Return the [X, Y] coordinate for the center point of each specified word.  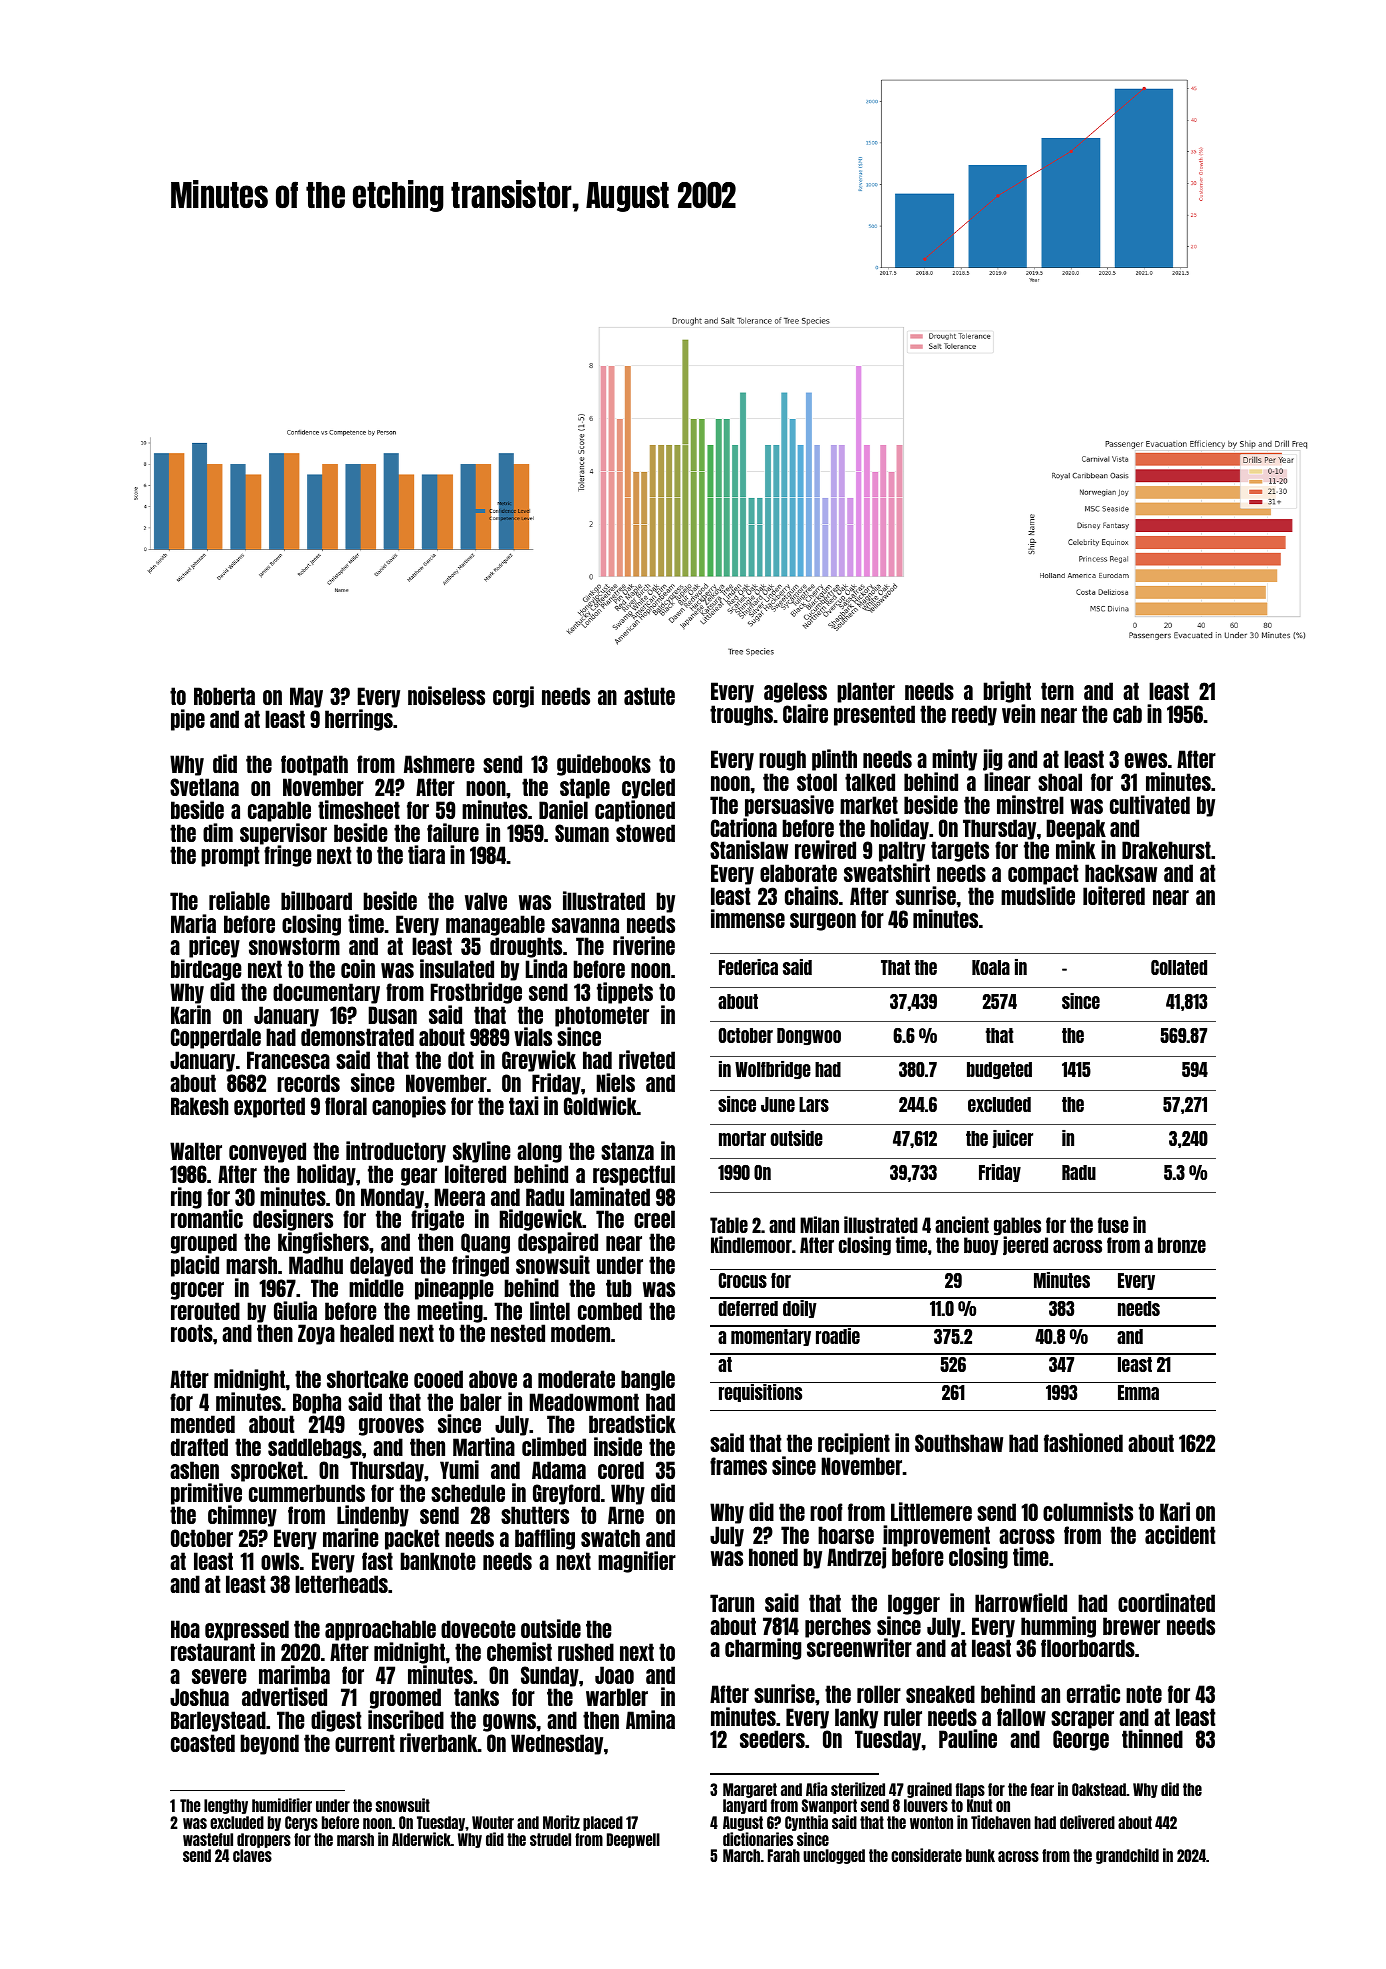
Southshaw [959, 1443]
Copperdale [216, 1038]
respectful [634, 1175]
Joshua [199, 1697]
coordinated [1166, 1602]
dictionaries [758, 1839]
